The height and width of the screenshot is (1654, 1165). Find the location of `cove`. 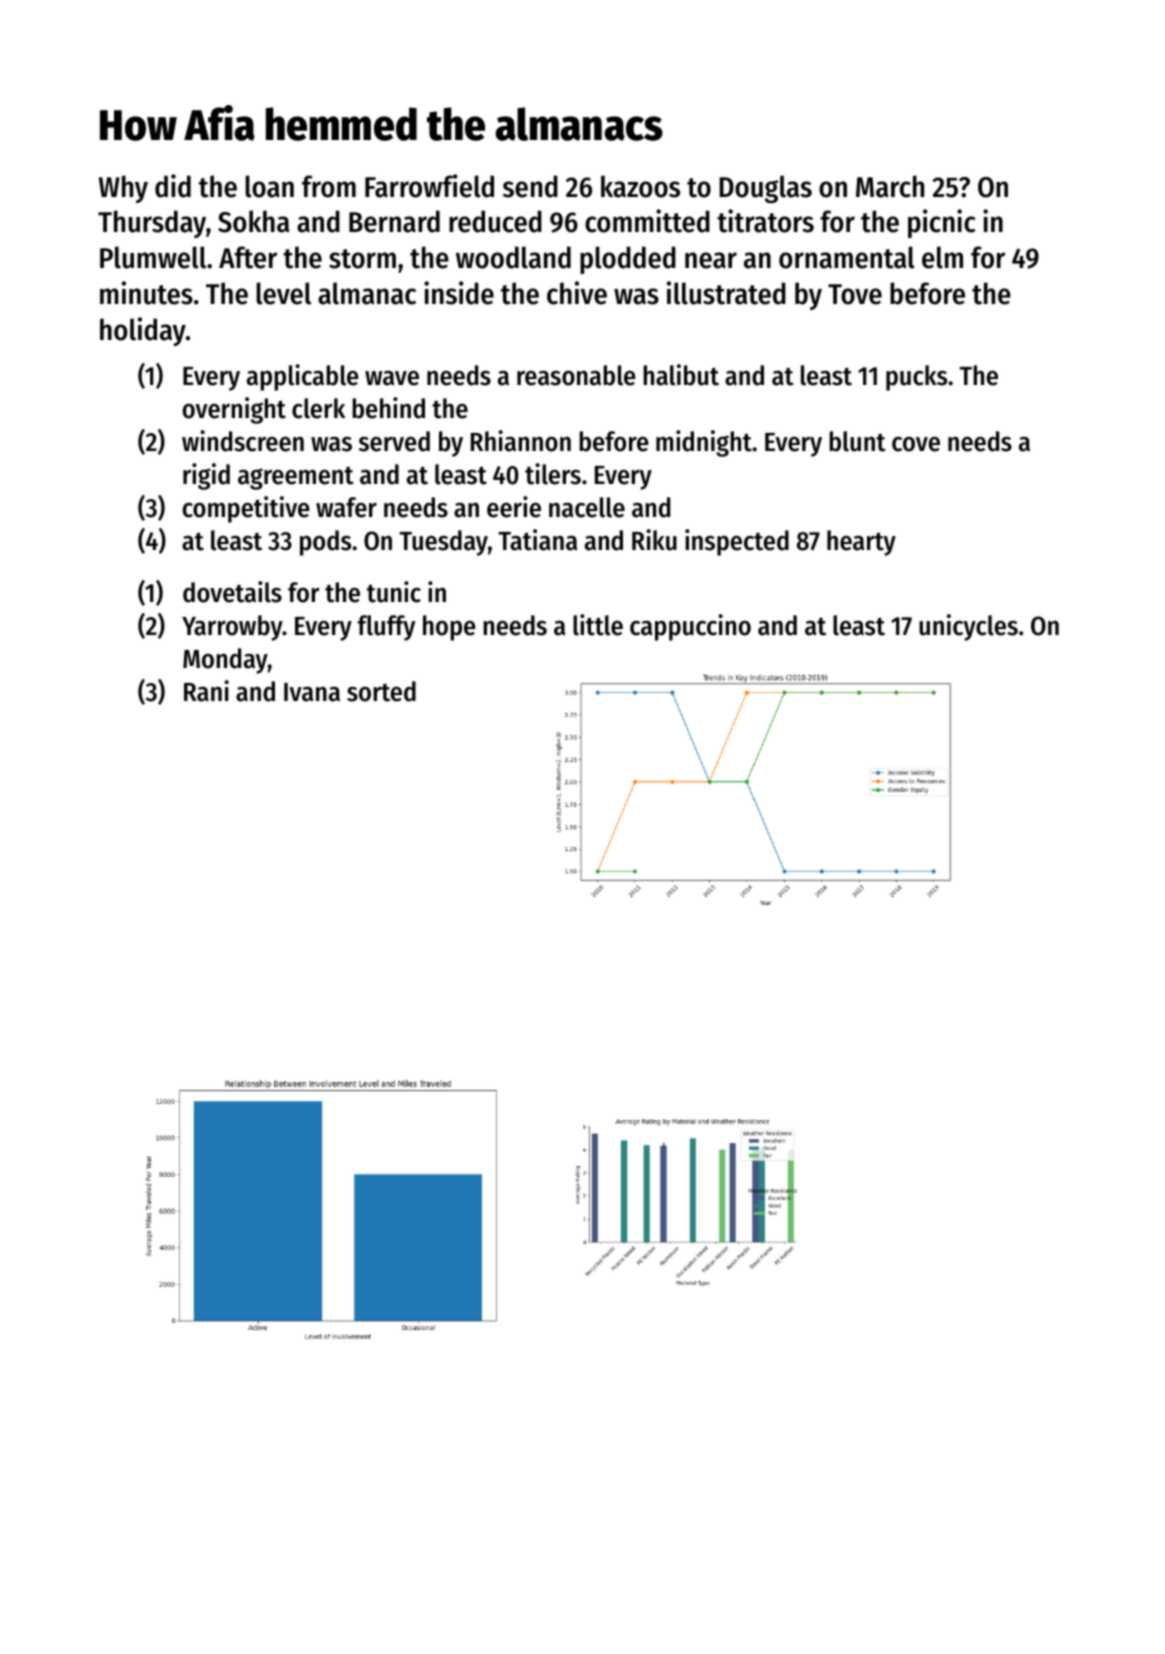

cove is located at coordinates (916, 444).
